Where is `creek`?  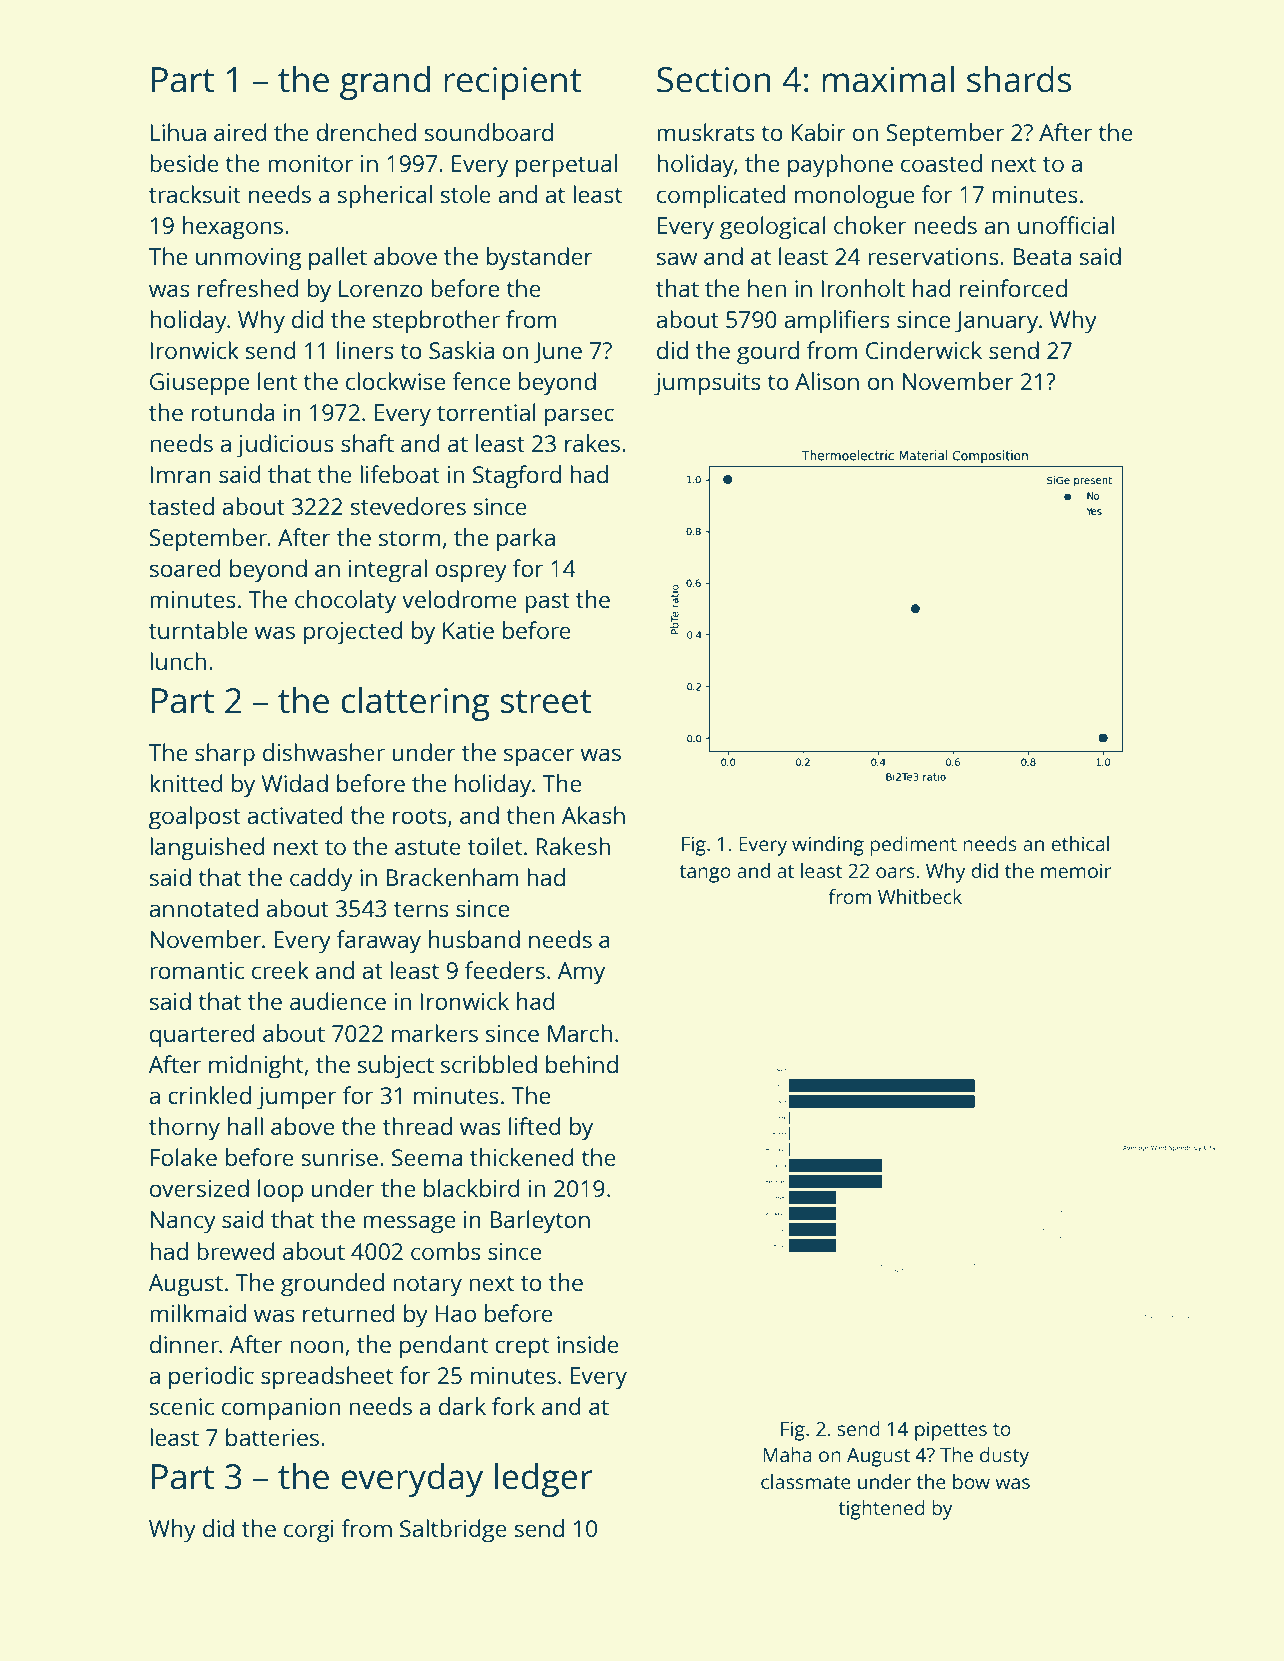 creek is located at coordinates (280, 970).
